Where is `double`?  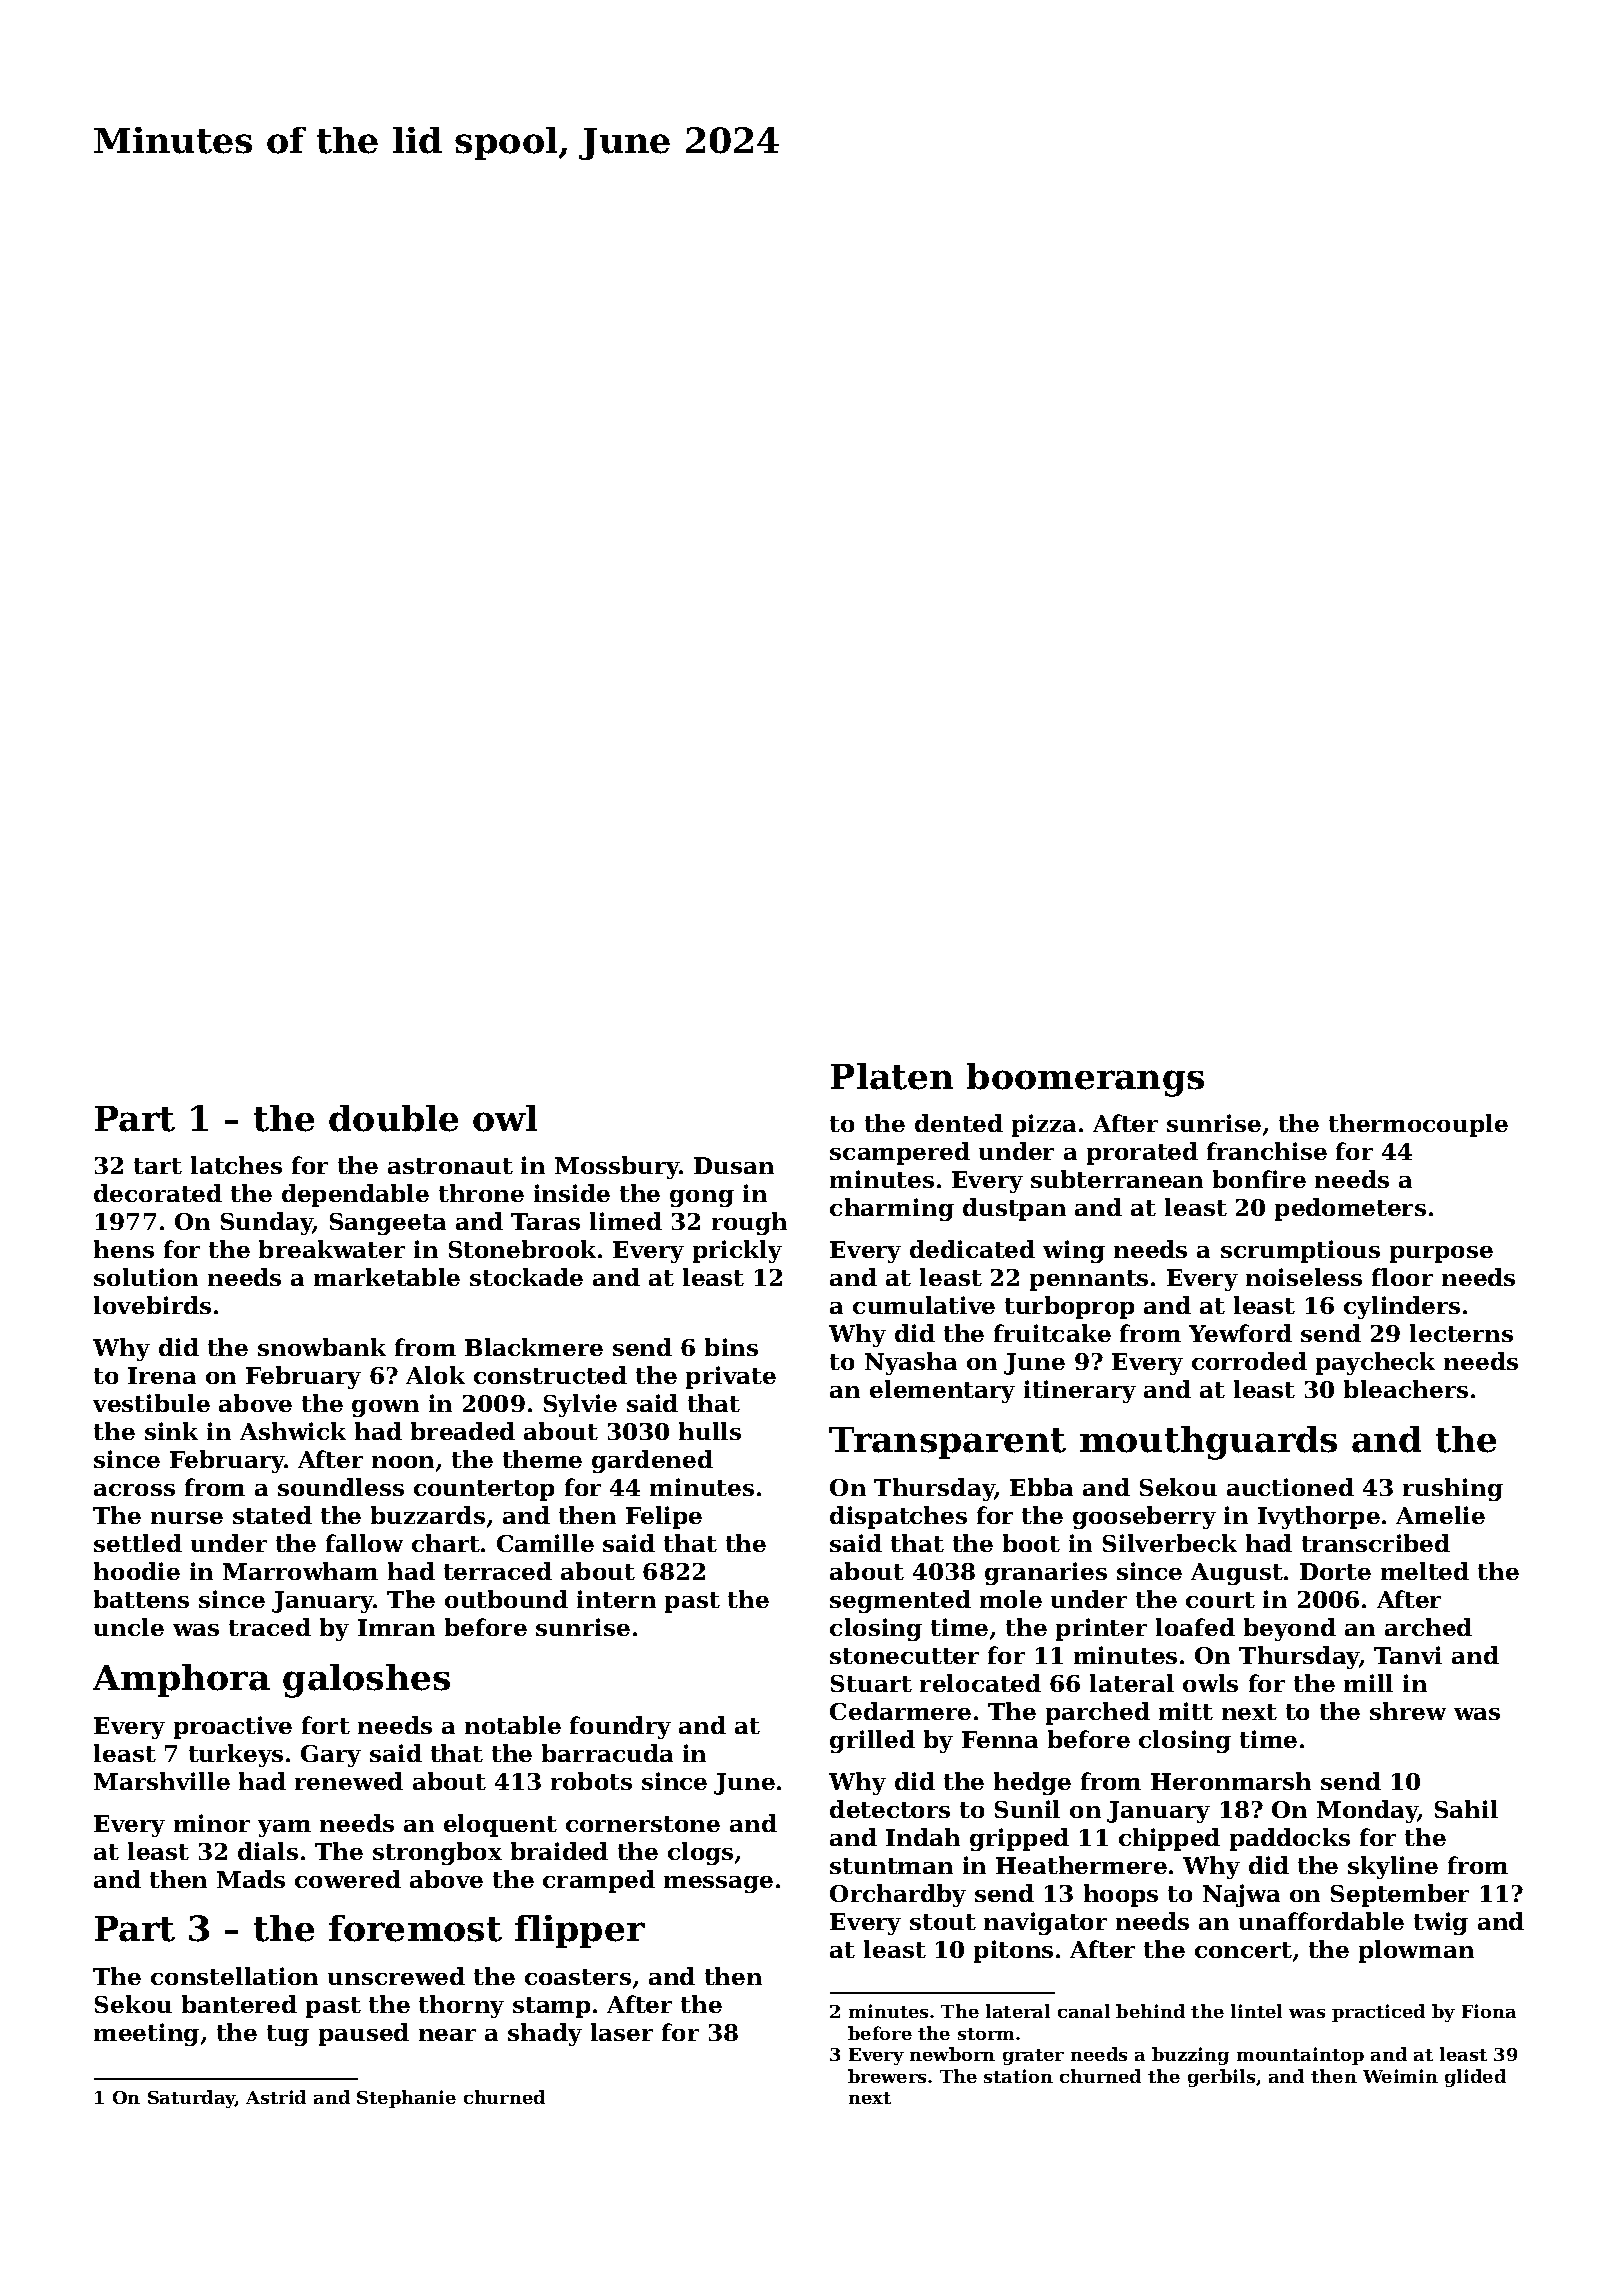
double is located at coordinates (393, 1118).
